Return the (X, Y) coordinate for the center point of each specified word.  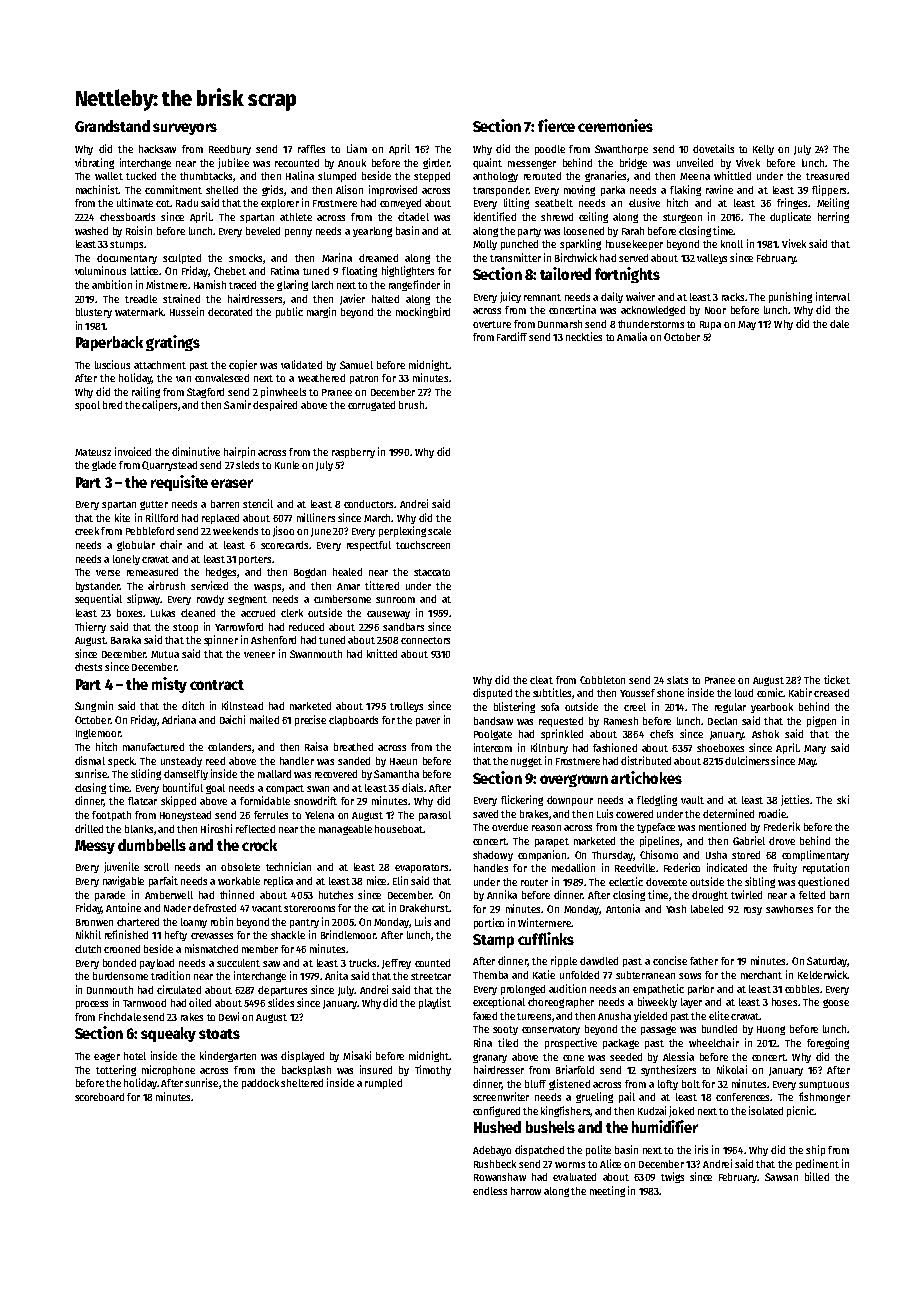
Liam (357, 148)
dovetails (713, 148)
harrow (526, 1191)
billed (817, 1176)
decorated (230, 312)
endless (490, 1191)
